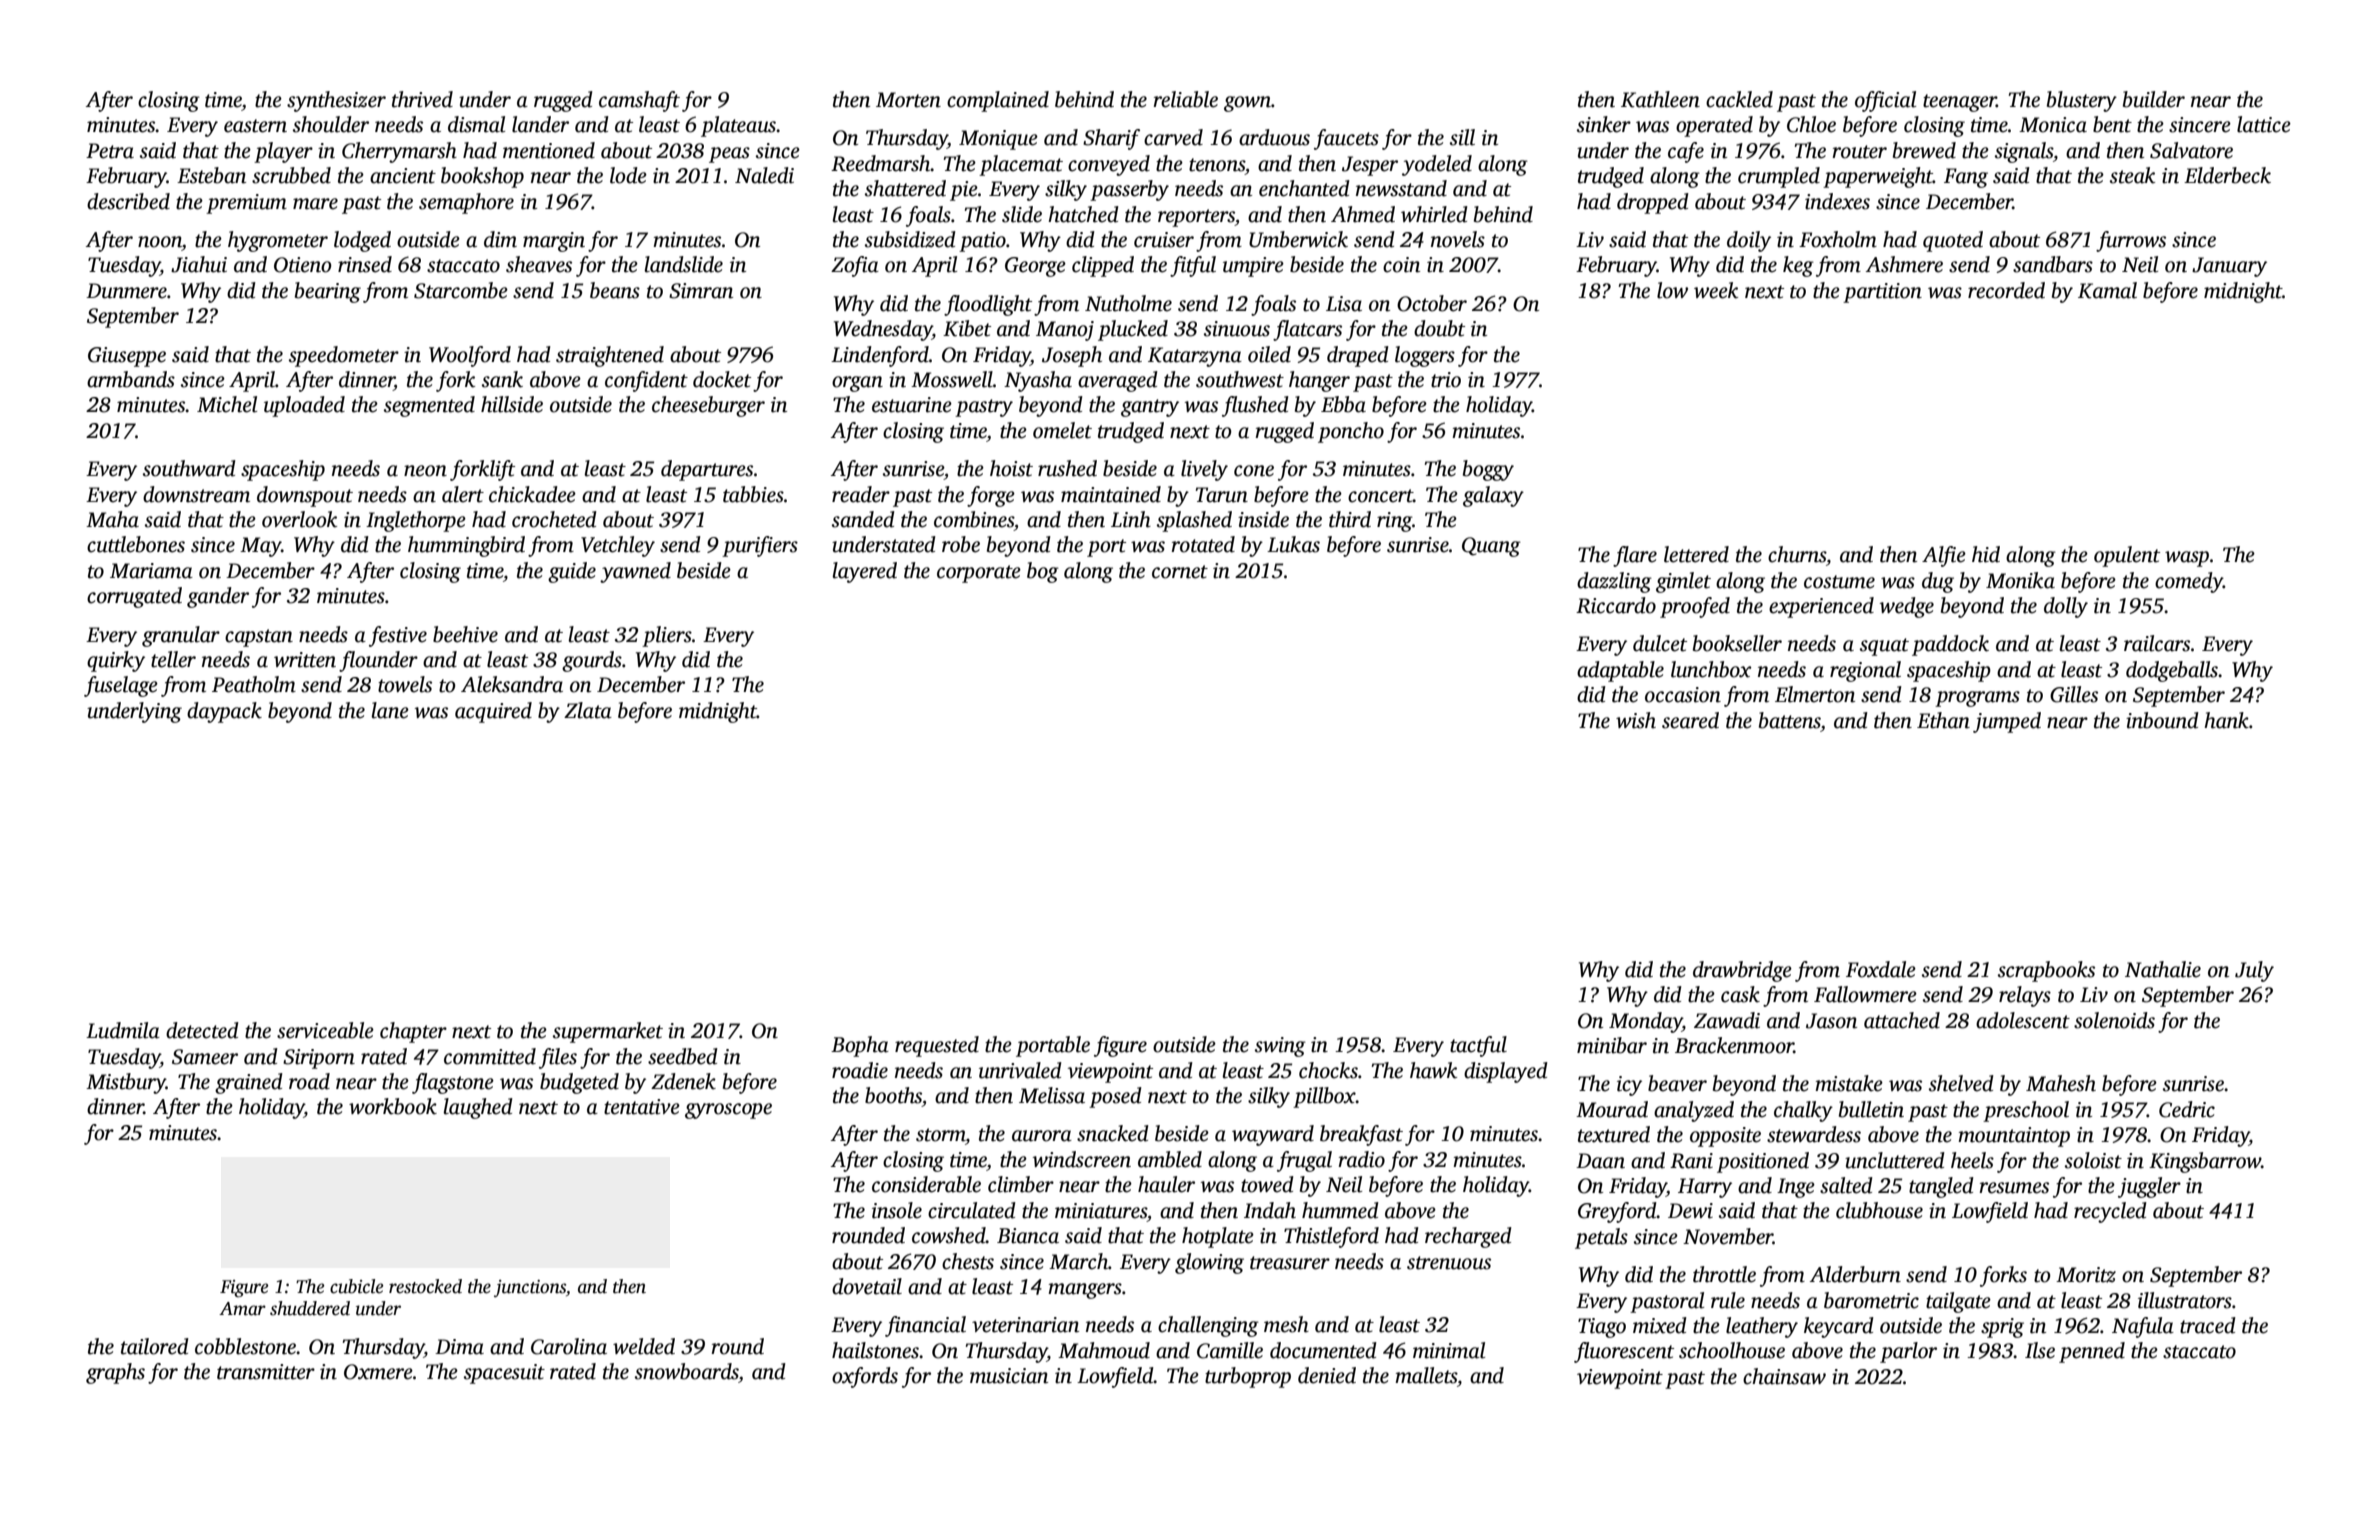 The height and width of the screenshot is (1540, 2380). Describe the element at coordinates (2066, 607) in the screenshot. I see `dolly` at that location.
